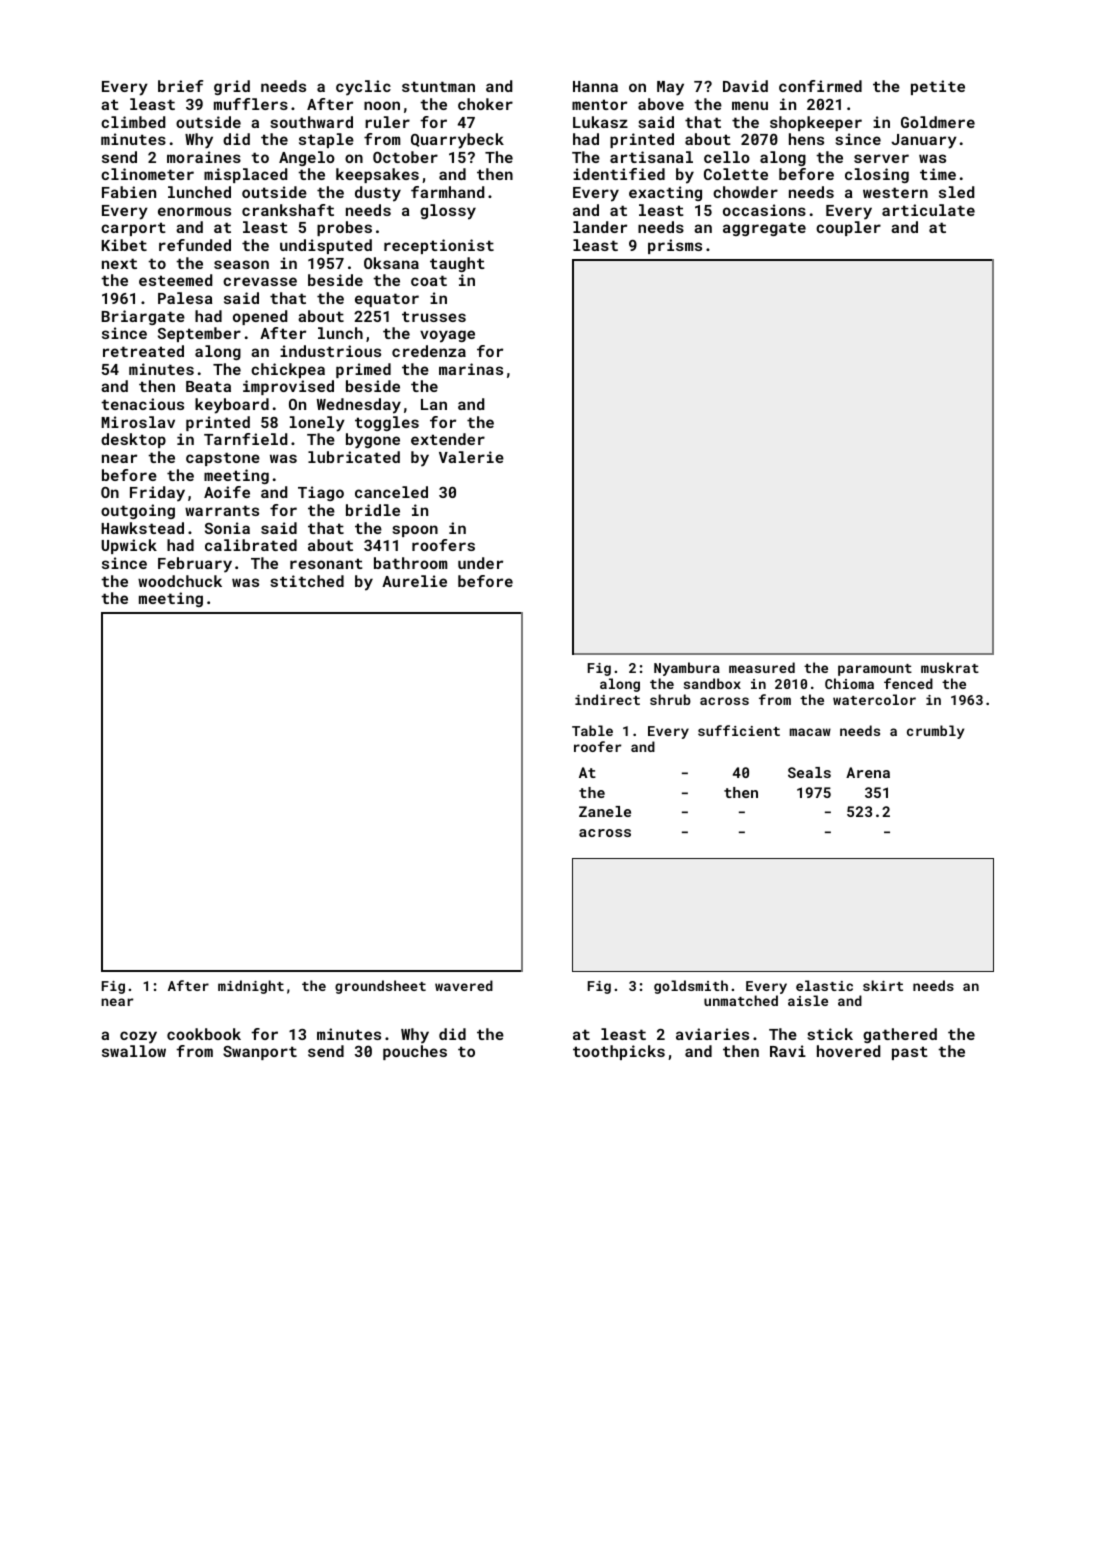 The width and height of the document is (1095, 1548). Describe the element at coordinates (129, 192) in the document. I see `Fabien` at that location.
